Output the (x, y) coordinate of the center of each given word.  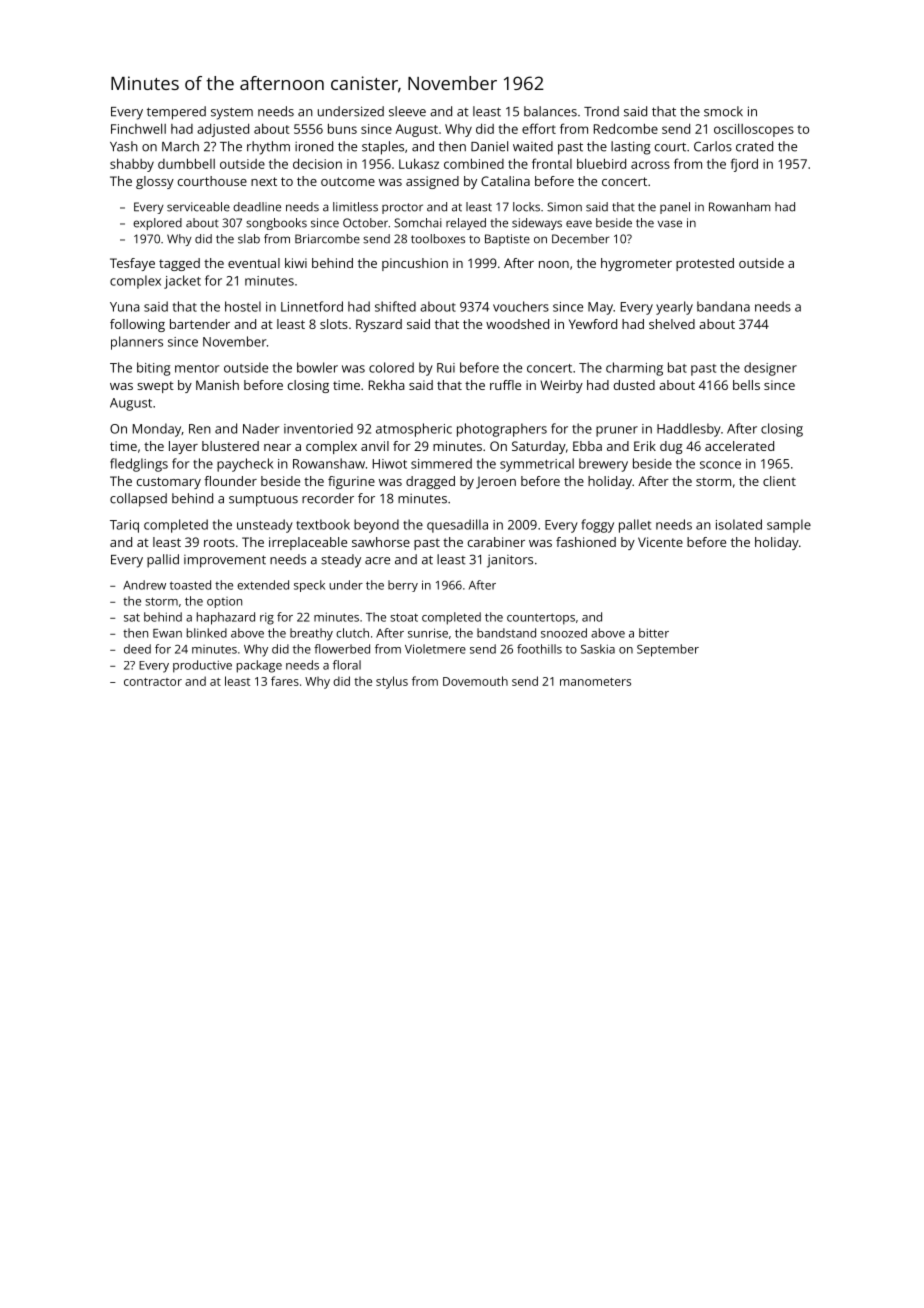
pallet (635, 526)
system (232, 113)
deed (137, 649)
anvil (375, 446)
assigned (432, 182)
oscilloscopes (754, 130)
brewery (603, 465)
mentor (197, 368)
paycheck (245, 465)
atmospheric (414, 430)
